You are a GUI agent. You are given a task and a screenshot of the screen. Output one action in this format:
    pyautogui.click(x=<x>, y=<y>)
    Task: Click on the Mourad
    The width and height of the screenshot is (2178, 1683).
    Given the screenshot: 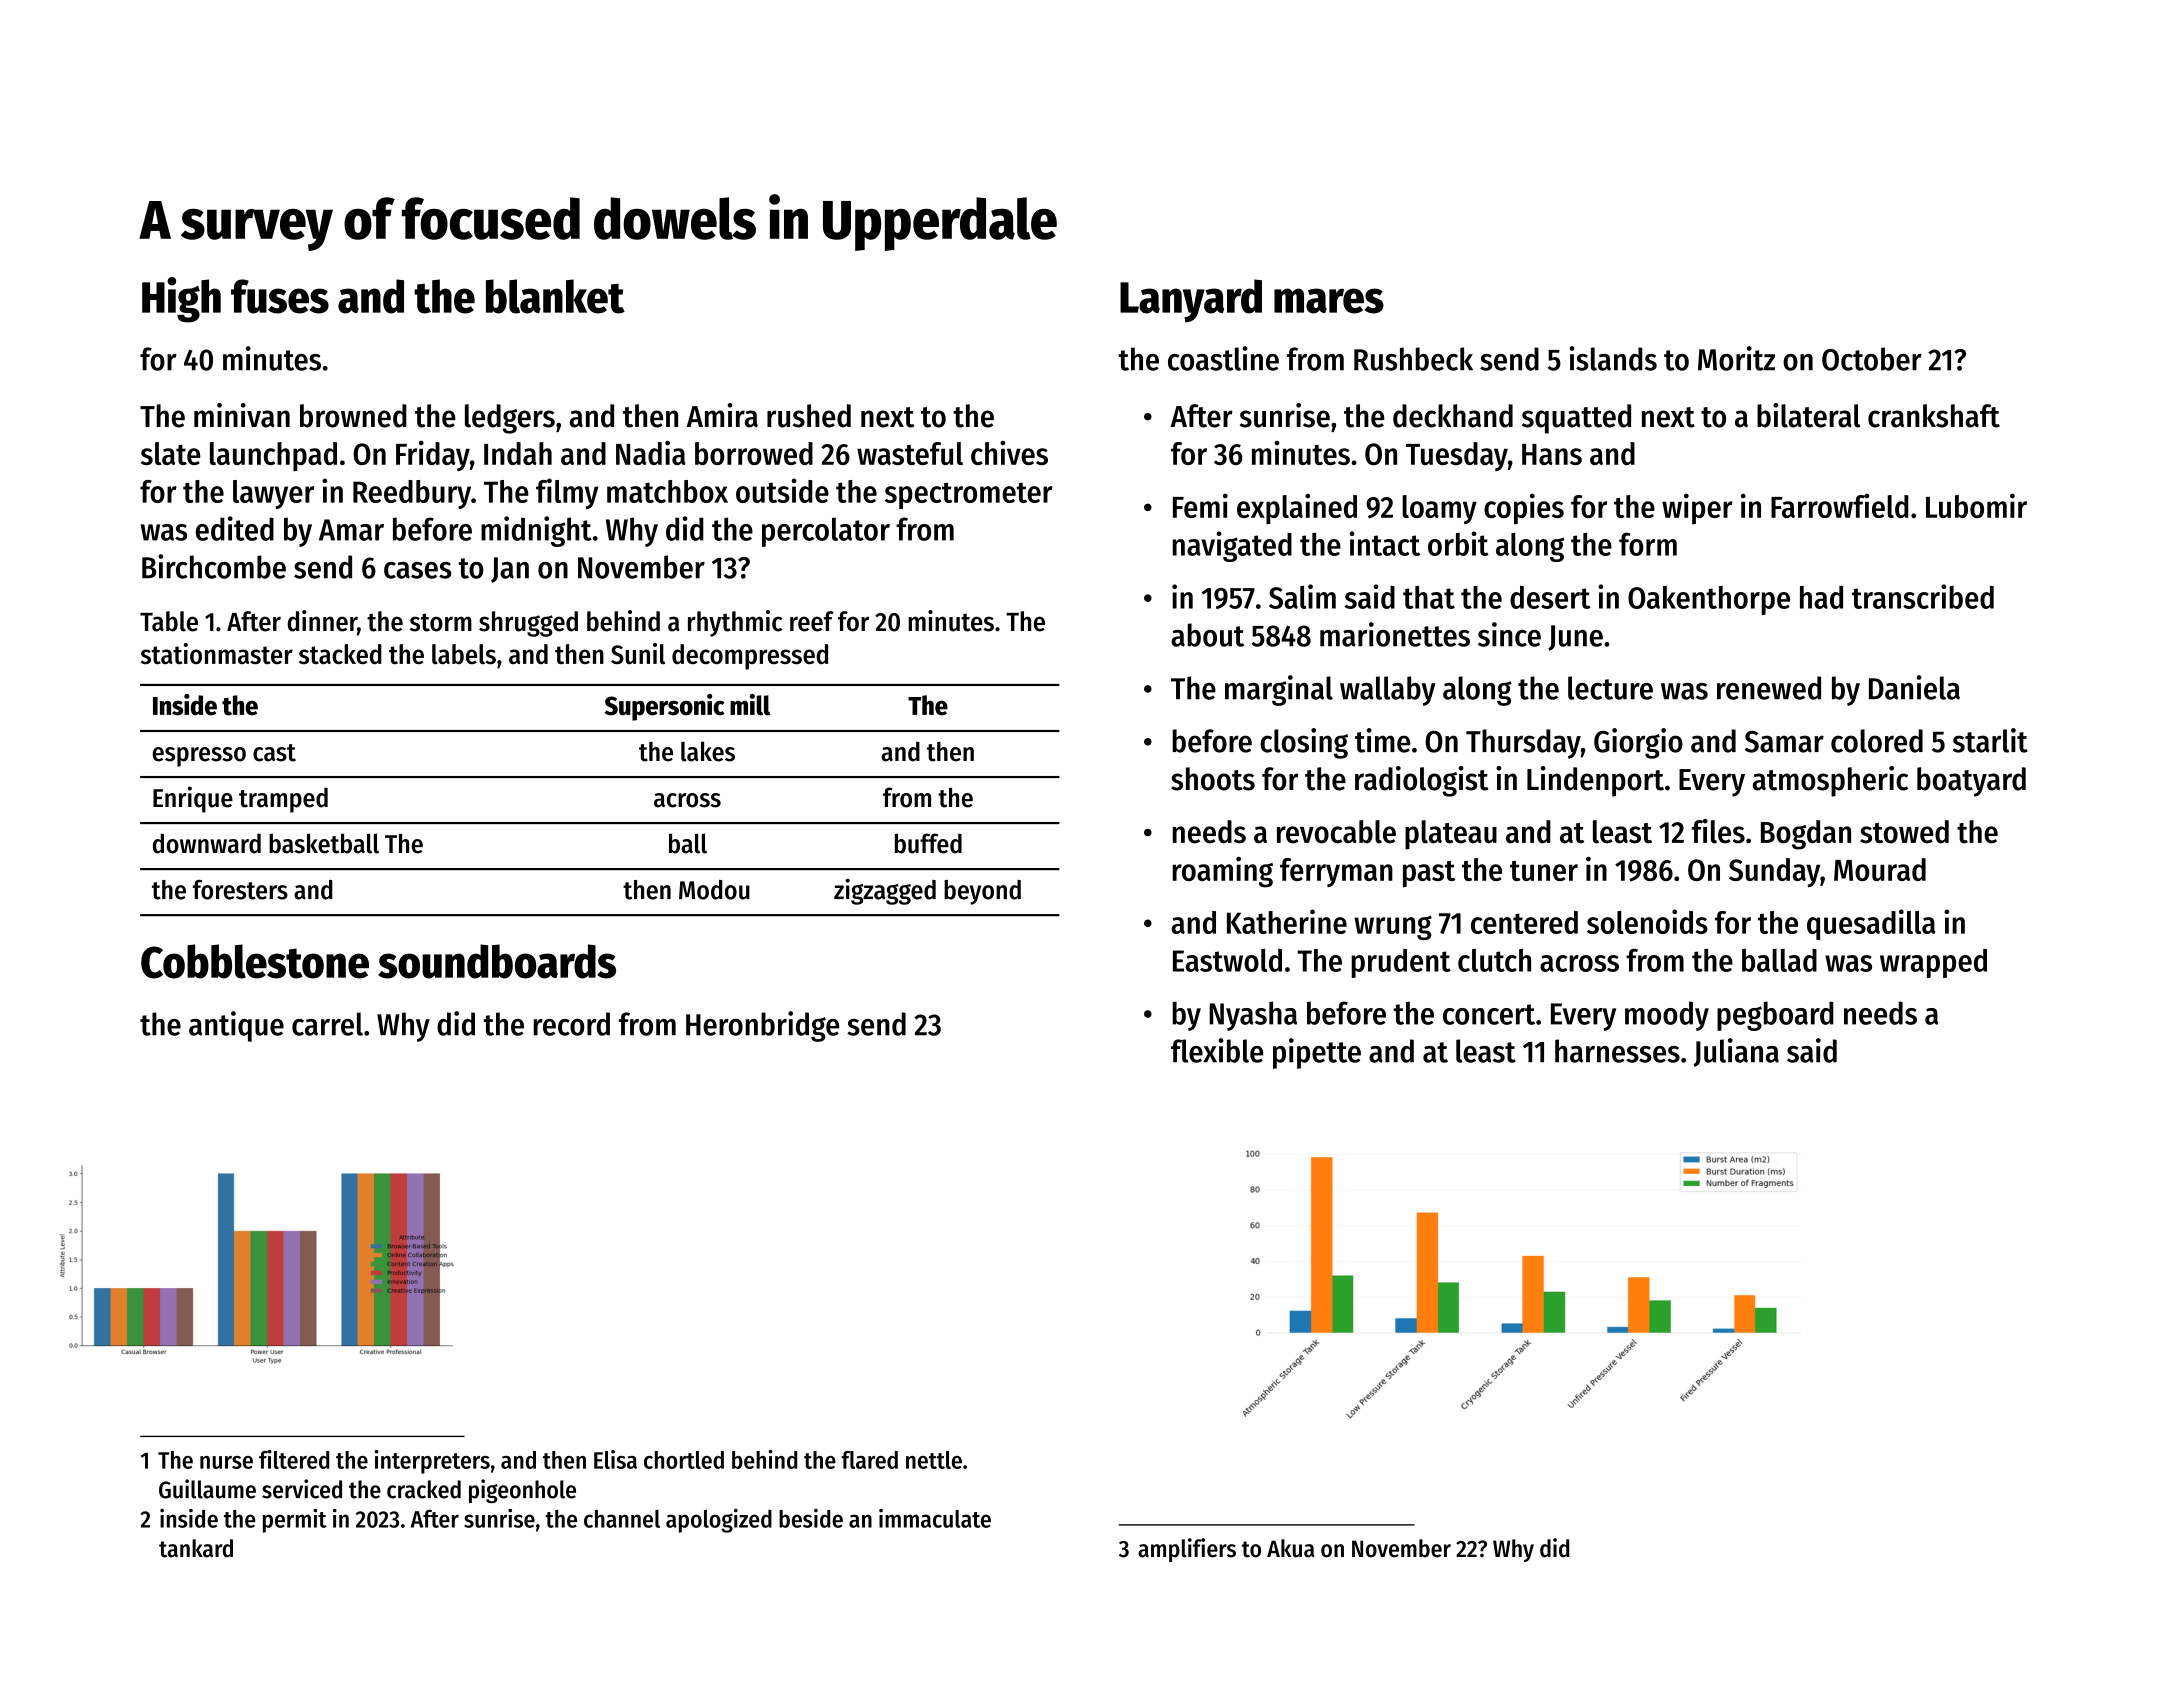 What is the action you would take?
    pyautogui.click(x=1880, y=869)
